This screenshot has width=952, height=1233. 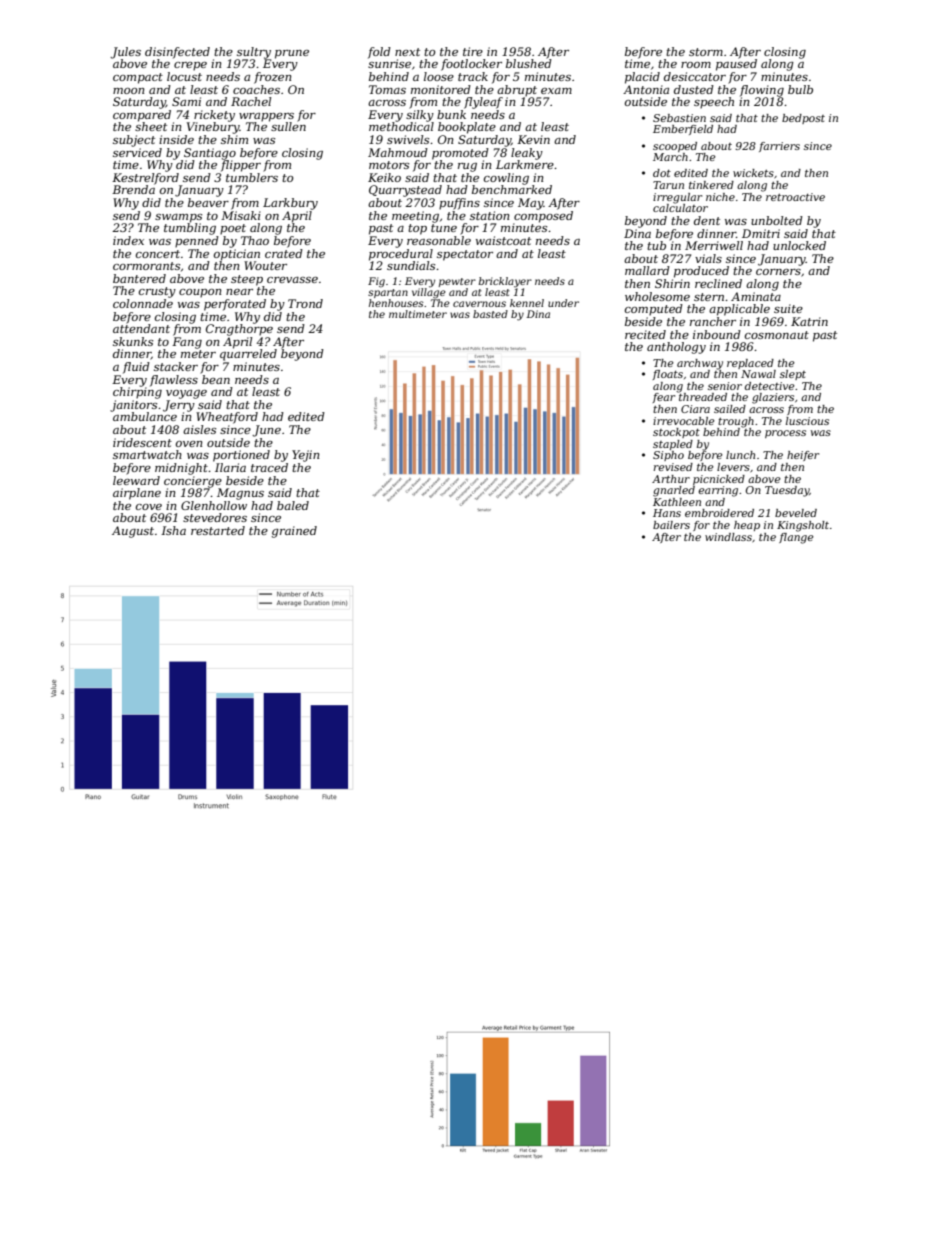 I want to click on dent, so click(x=707, y=220).
